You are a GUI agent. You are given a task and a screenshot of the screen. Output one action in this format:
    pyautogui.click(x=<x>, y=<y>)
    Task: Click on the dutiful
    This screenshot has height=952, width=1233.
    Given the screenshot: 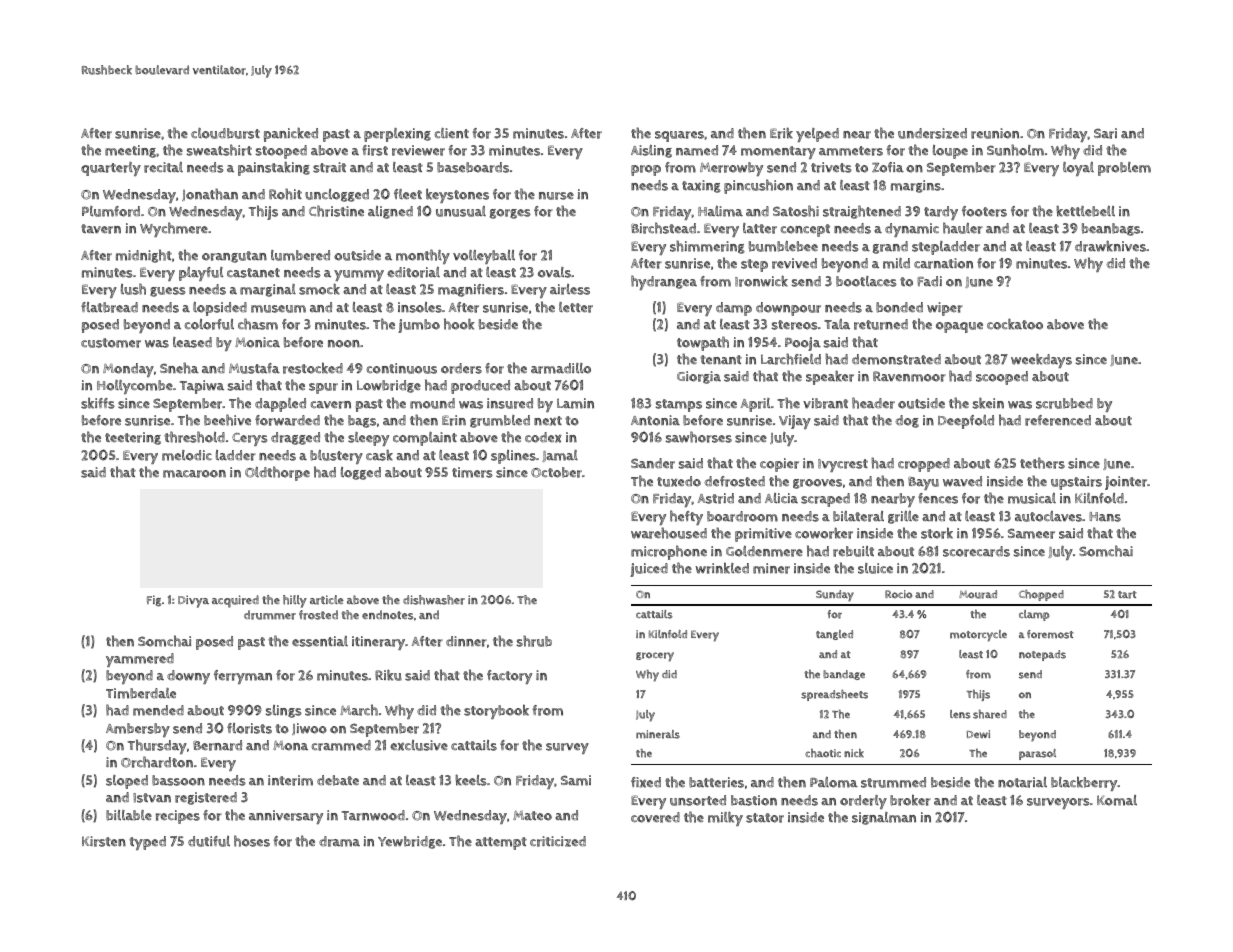 What is the action you would take?
    pyautogui.click(x=209, y=841)
